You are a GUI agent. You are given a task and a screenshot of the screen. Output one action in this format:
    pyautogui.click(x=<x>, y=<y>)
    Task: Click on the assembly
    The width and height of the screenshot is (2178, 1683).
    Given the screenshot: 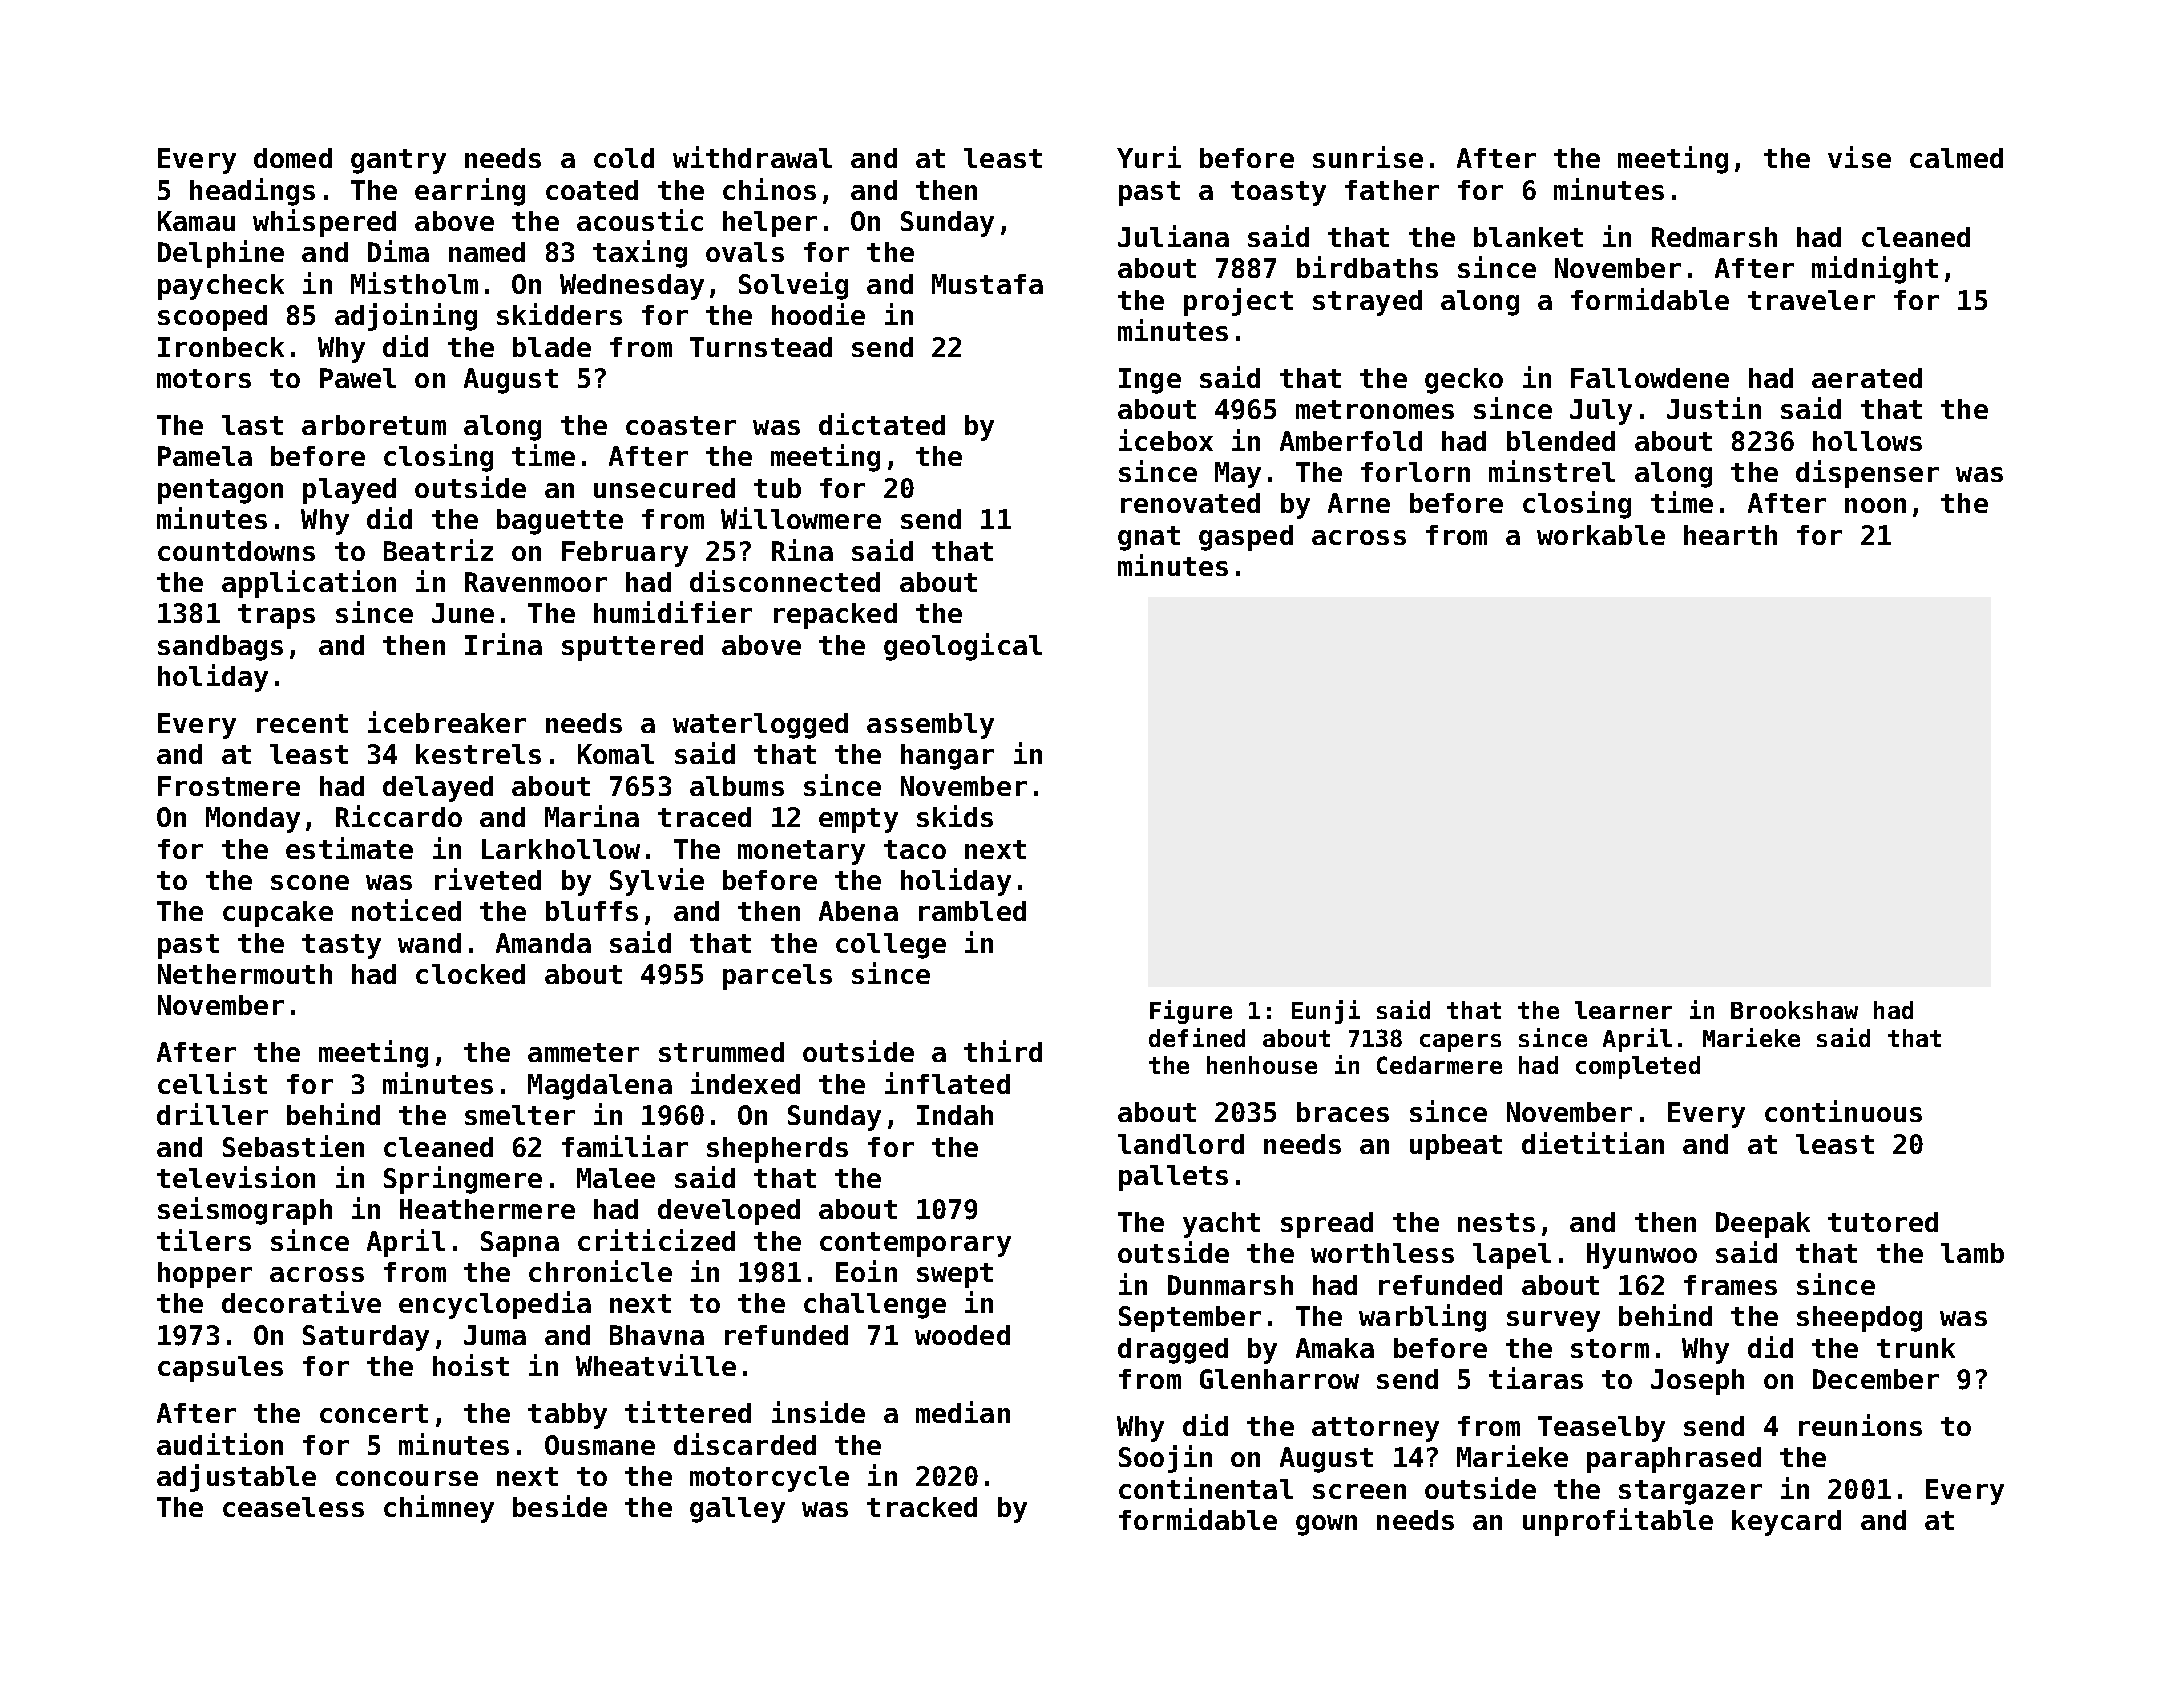 What is the action you would take?
    pyautogui.click(x=930, y=726)
